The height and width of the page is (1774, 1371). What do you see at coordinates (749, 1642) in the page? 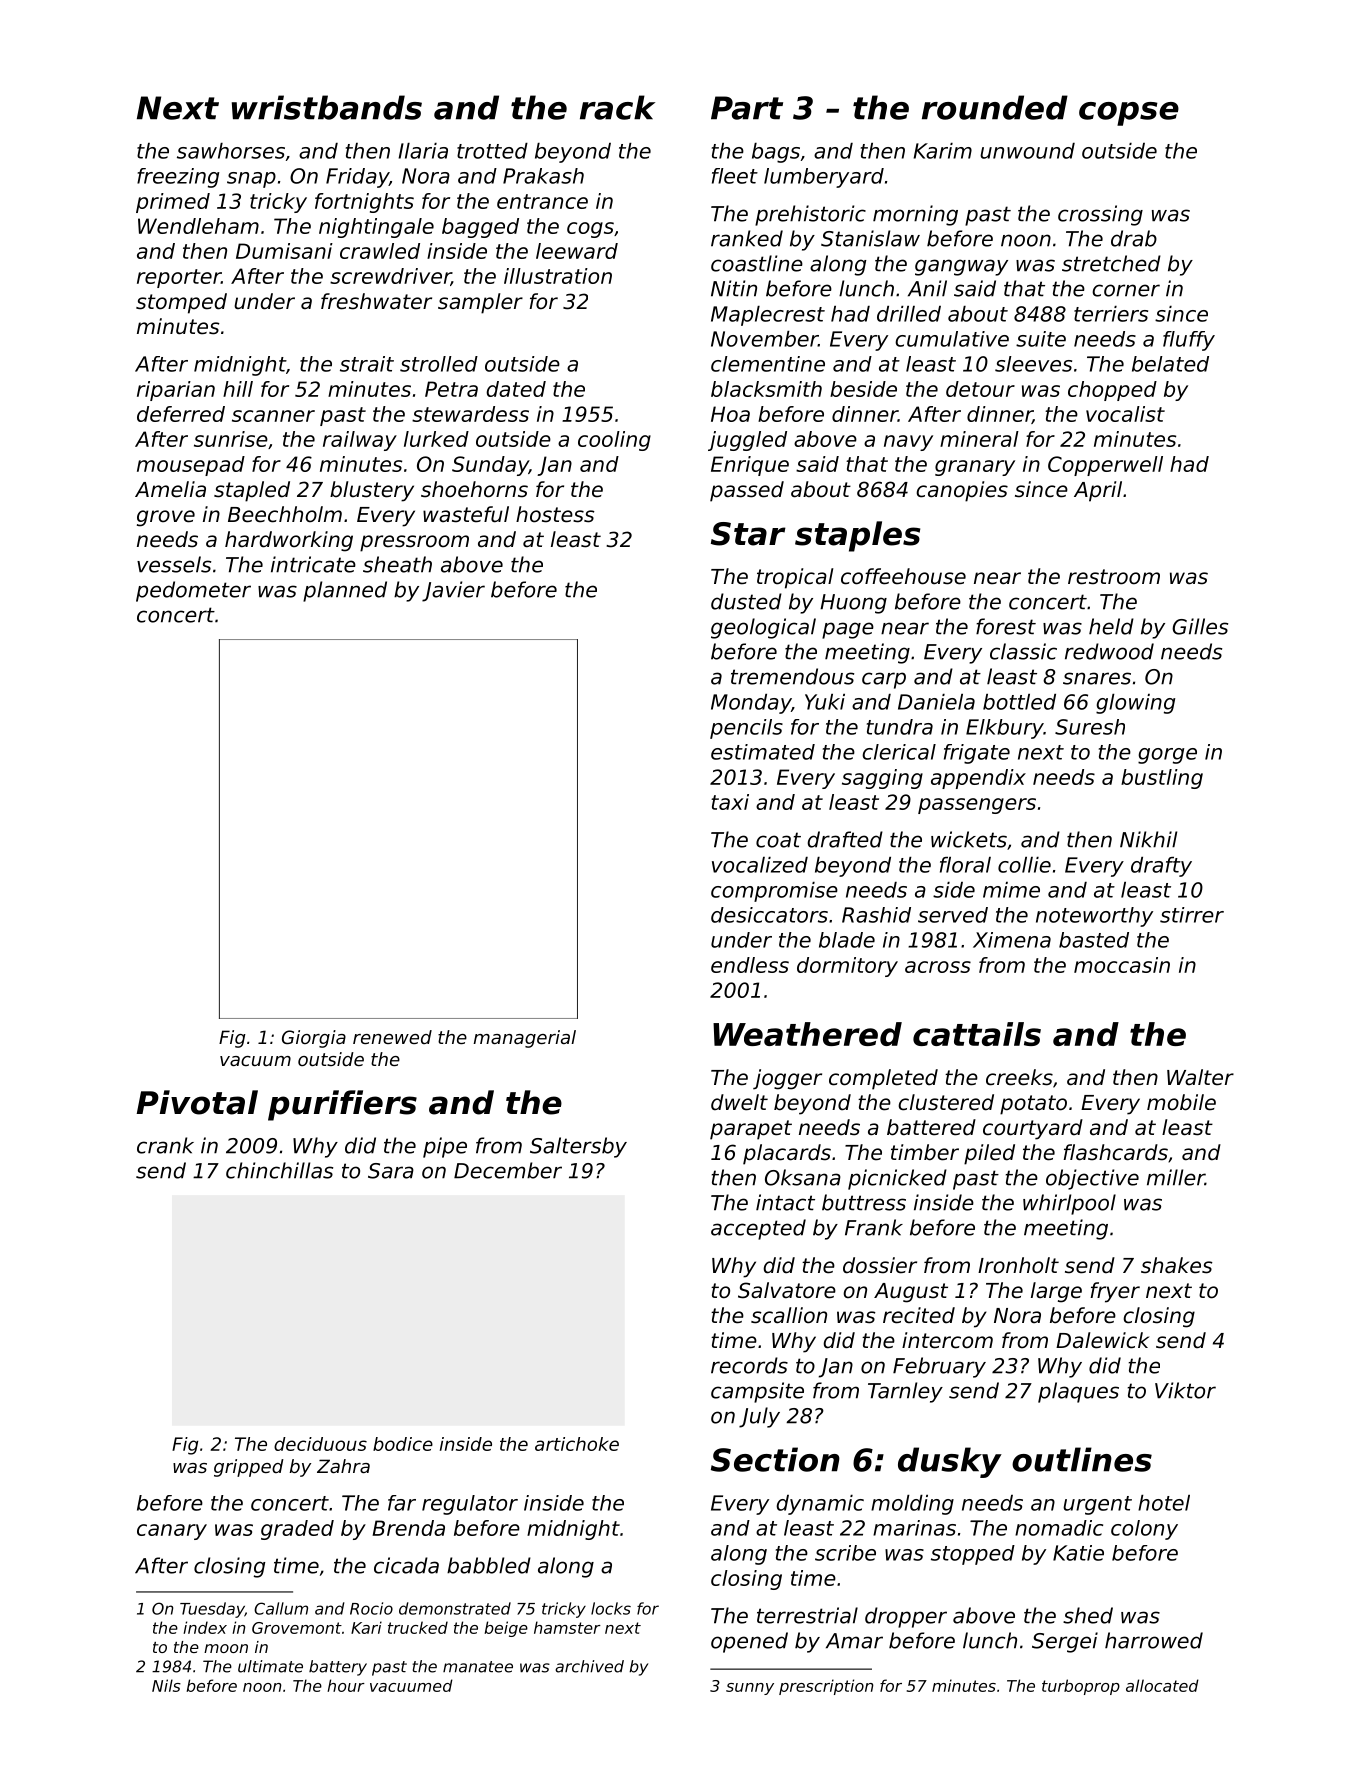
I see `opened` at bounding box center [749, 1642].
